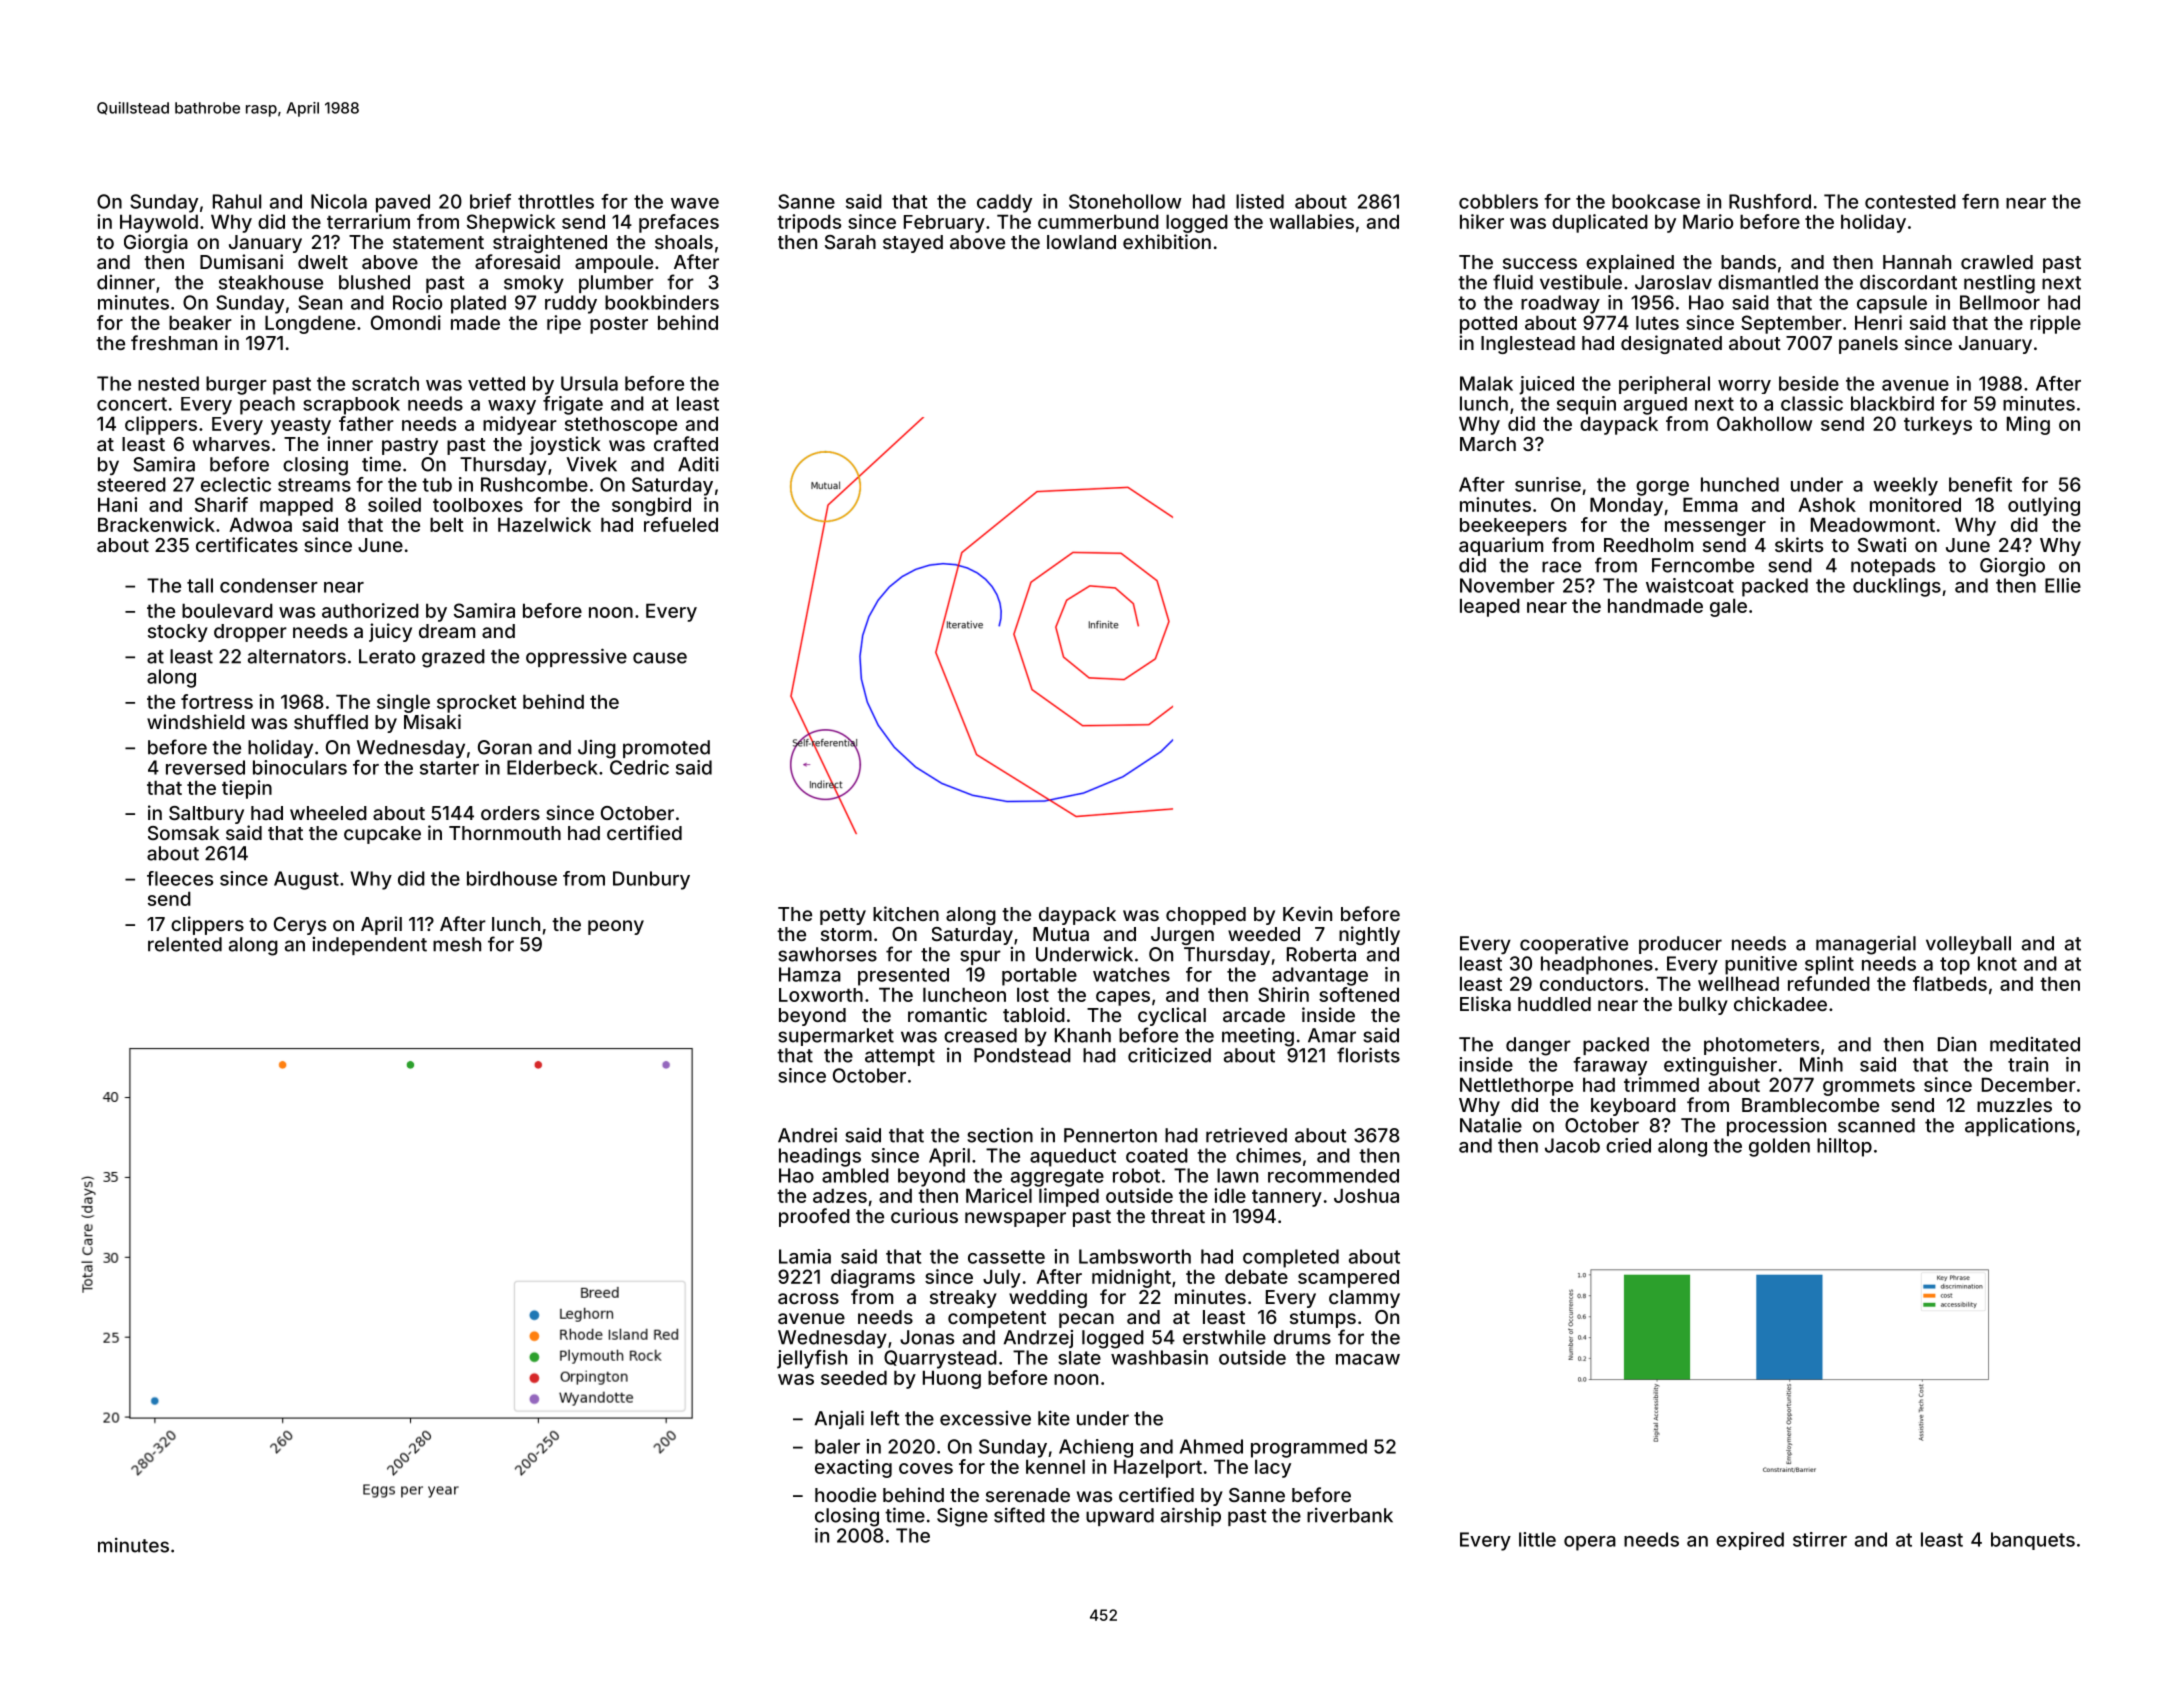 Image resolution: width=2178 pixels, height=1683 pixels. I want to click on chickadee, so click(1780, 1003).
